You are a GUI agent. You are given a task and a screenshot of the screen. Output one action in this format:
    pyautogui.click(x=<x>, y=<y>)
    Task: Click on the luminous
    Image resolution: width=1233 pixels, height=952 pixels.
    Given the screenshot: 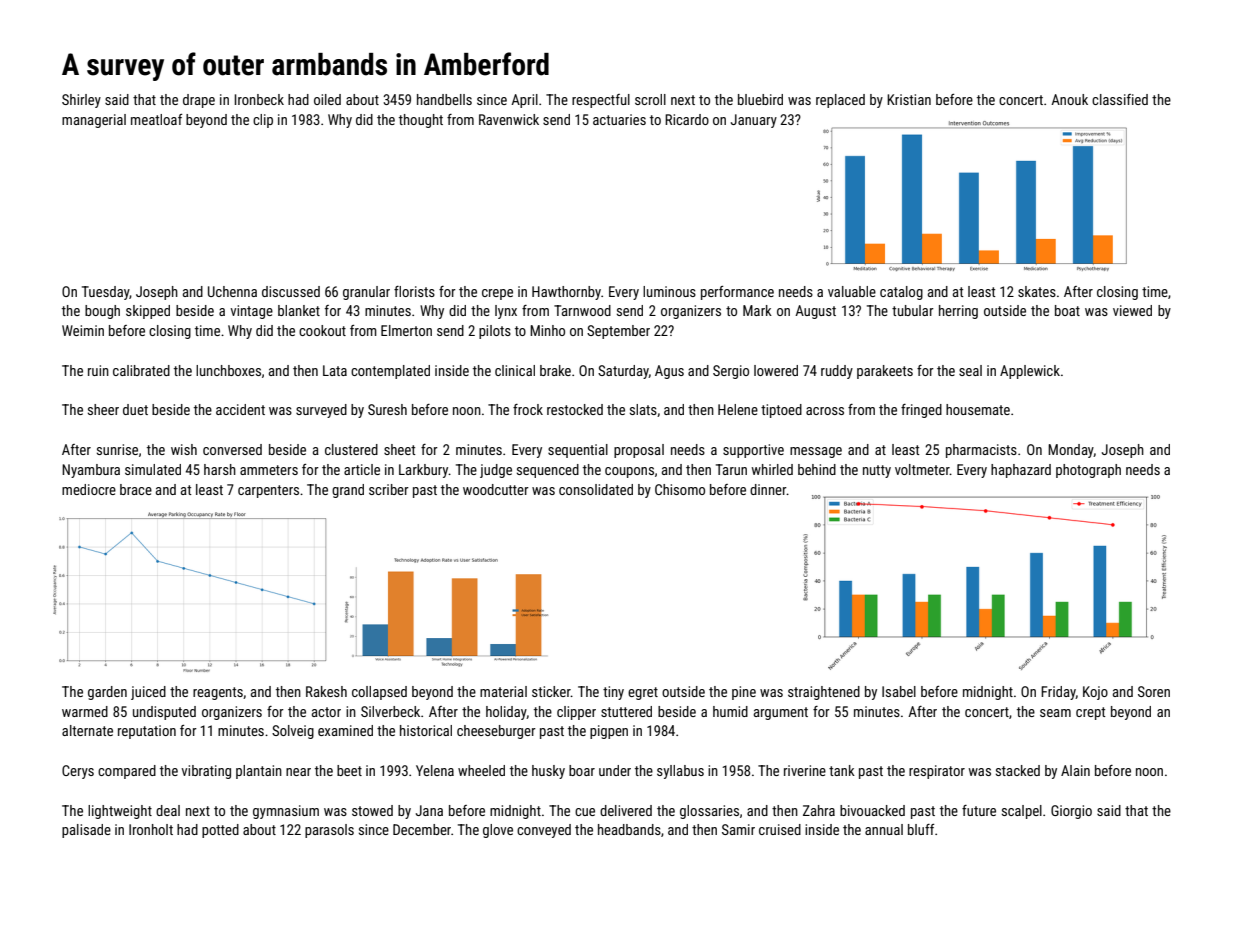 What is the action you would take?
    pyautogui.click(x=669, y=291)
